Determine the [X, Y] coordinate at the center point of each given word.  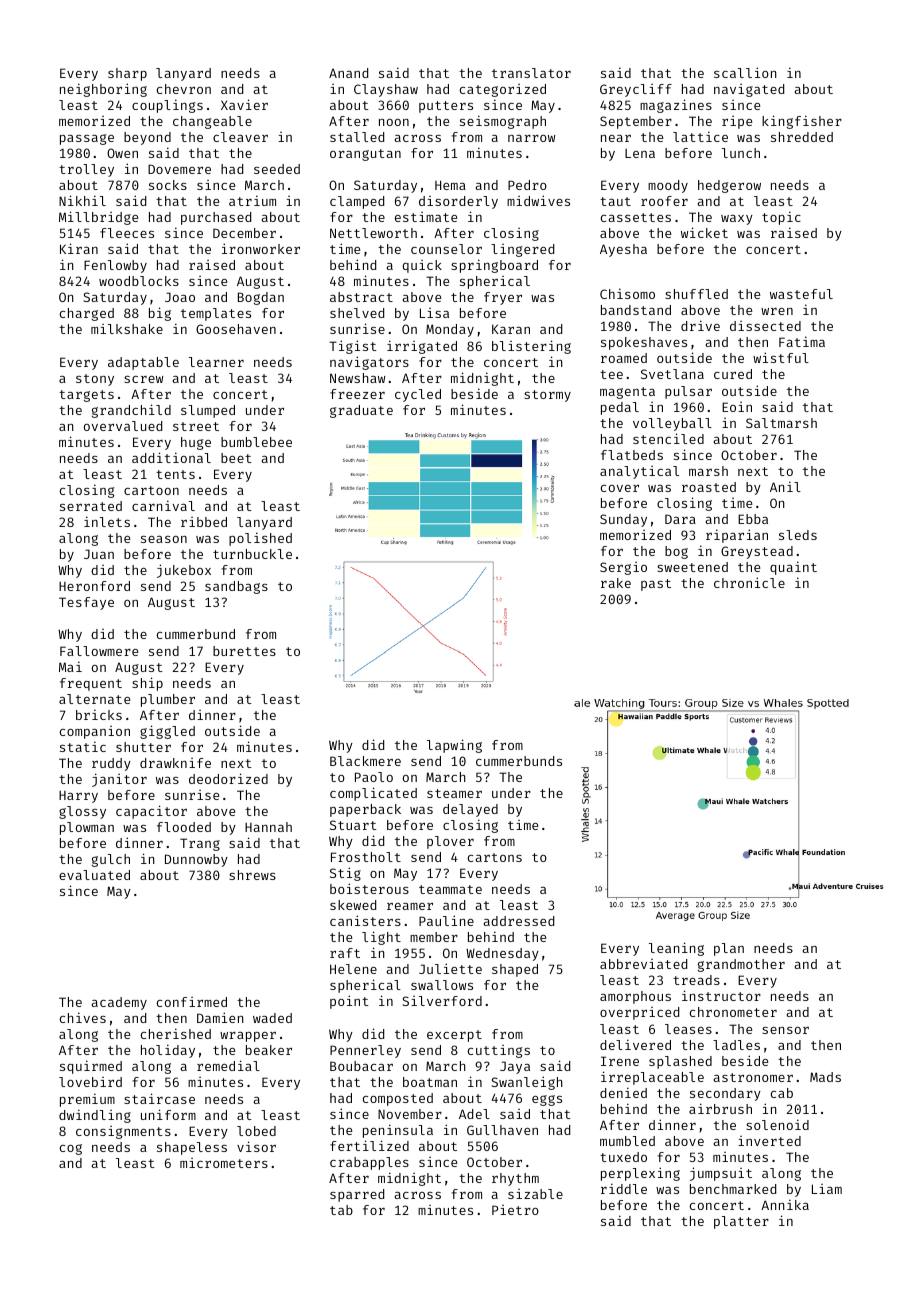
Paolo [374, 777]
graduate [361, 411]
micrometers [224, 1163]
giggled [167, 732]
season [164, 539]
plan [729, 949]
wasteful [801, 294]
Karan [511, 329]
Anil [785, 486]
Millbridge [98, 218]
